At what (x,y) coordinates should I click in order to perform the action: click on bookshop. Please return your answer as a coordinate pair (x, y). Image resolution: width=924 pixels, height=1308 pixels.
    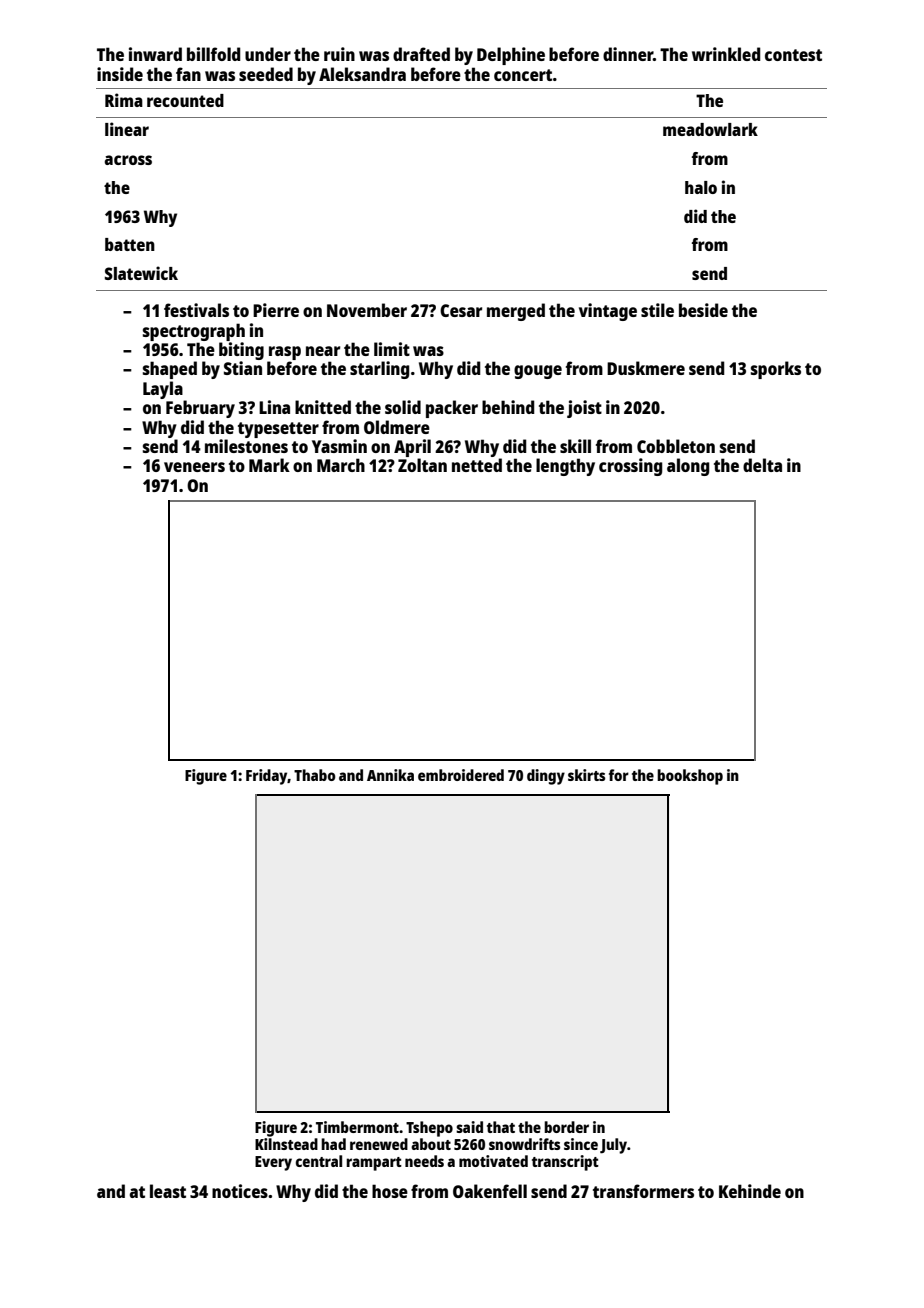
    Looking at the image, I should click on (690, 777).
